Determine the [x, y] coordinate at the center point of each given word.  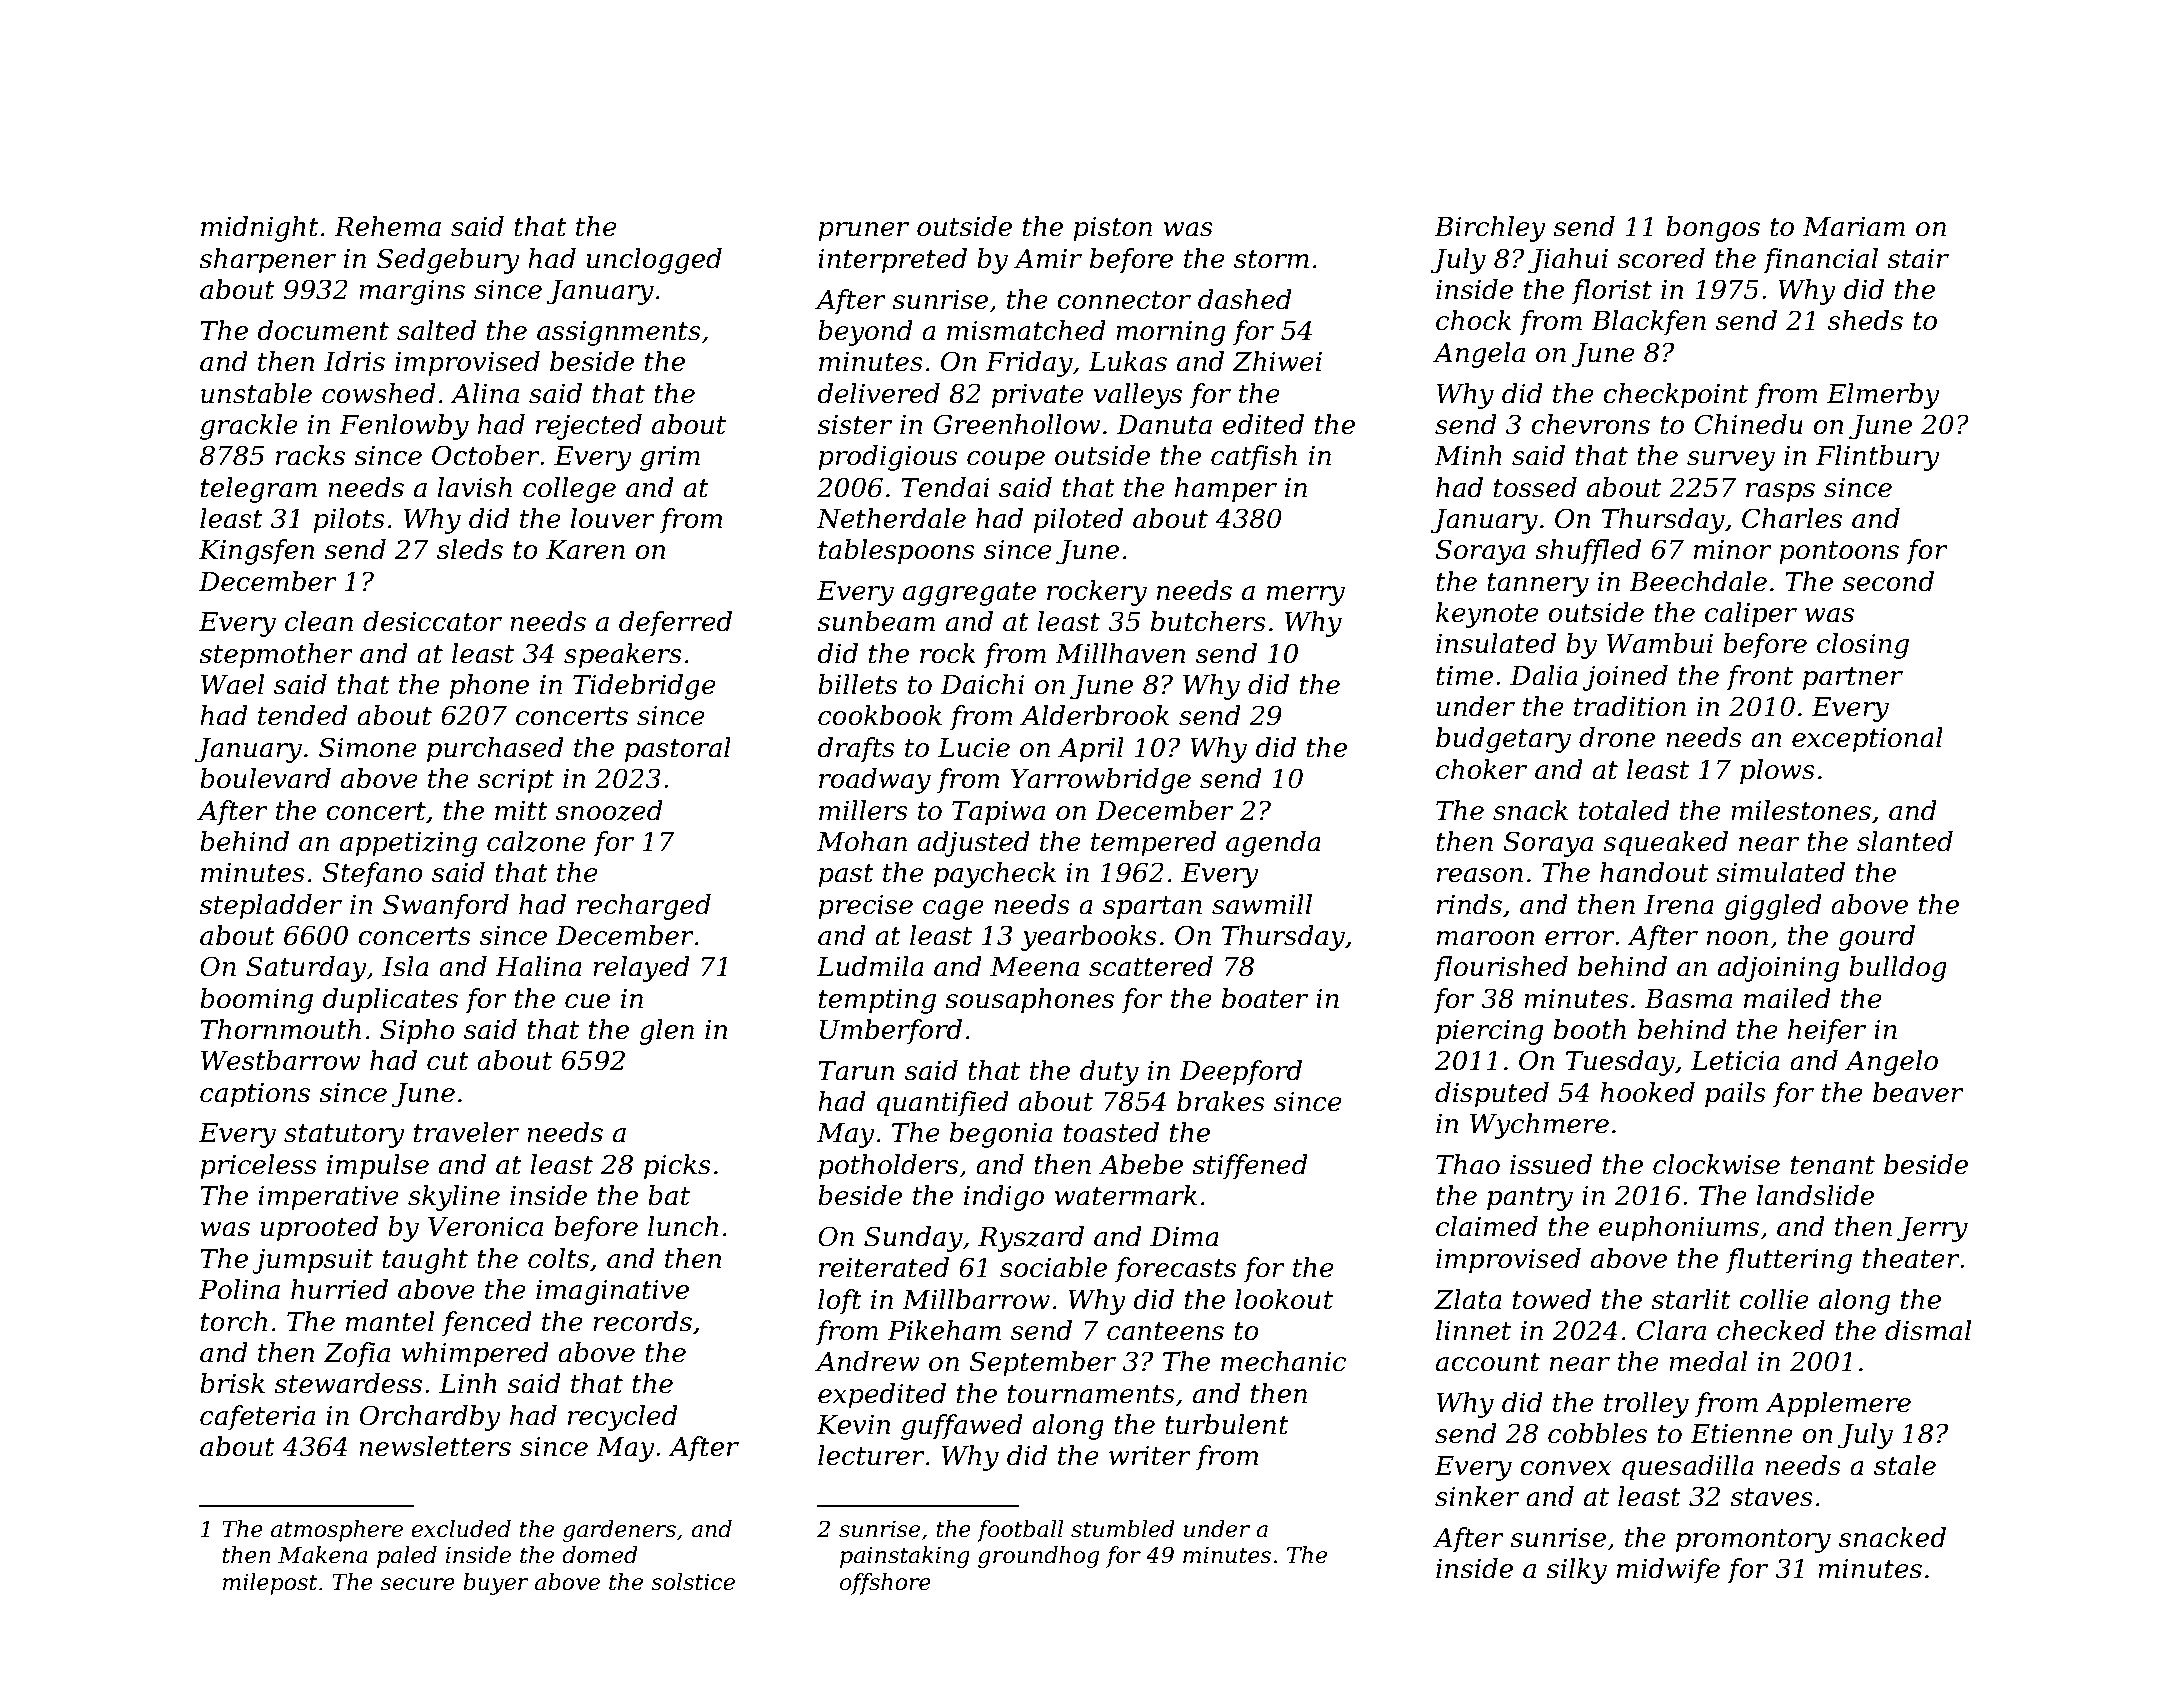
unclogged [654, 261]
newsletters [435, 1446]
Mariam [1854, 227]
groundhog [1038, 1557]
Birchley [1490, 229]
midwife [1668, 1571]
